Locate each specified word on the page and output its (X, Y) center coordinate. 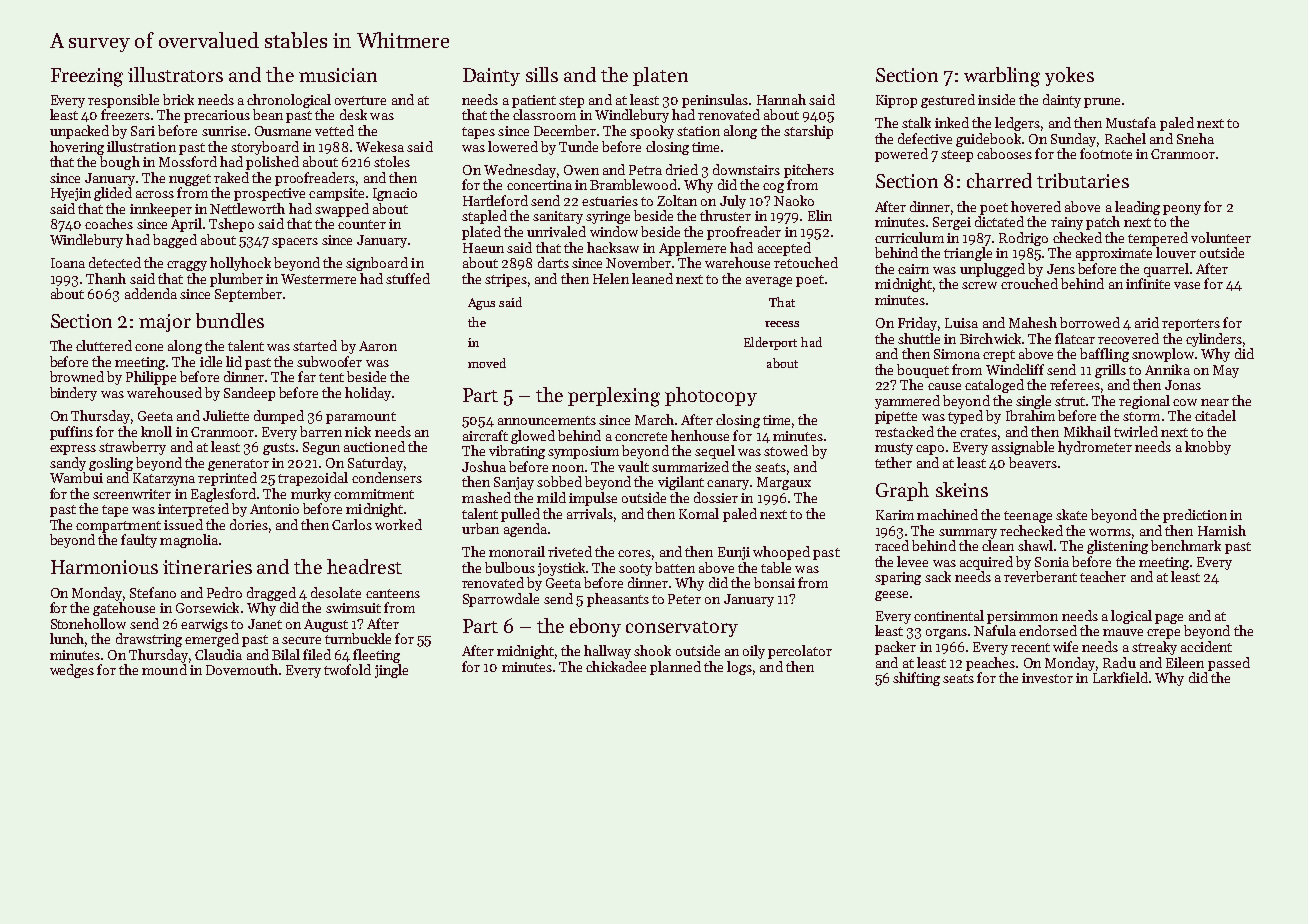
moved (487, 363)
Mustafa (1131, 122)
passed (1229, 664)
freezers (125, 114)
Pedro (224, 592)
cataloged (994, 386)
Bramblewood (633, 184)
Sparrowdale (501, 600)
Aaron (378, 346)
